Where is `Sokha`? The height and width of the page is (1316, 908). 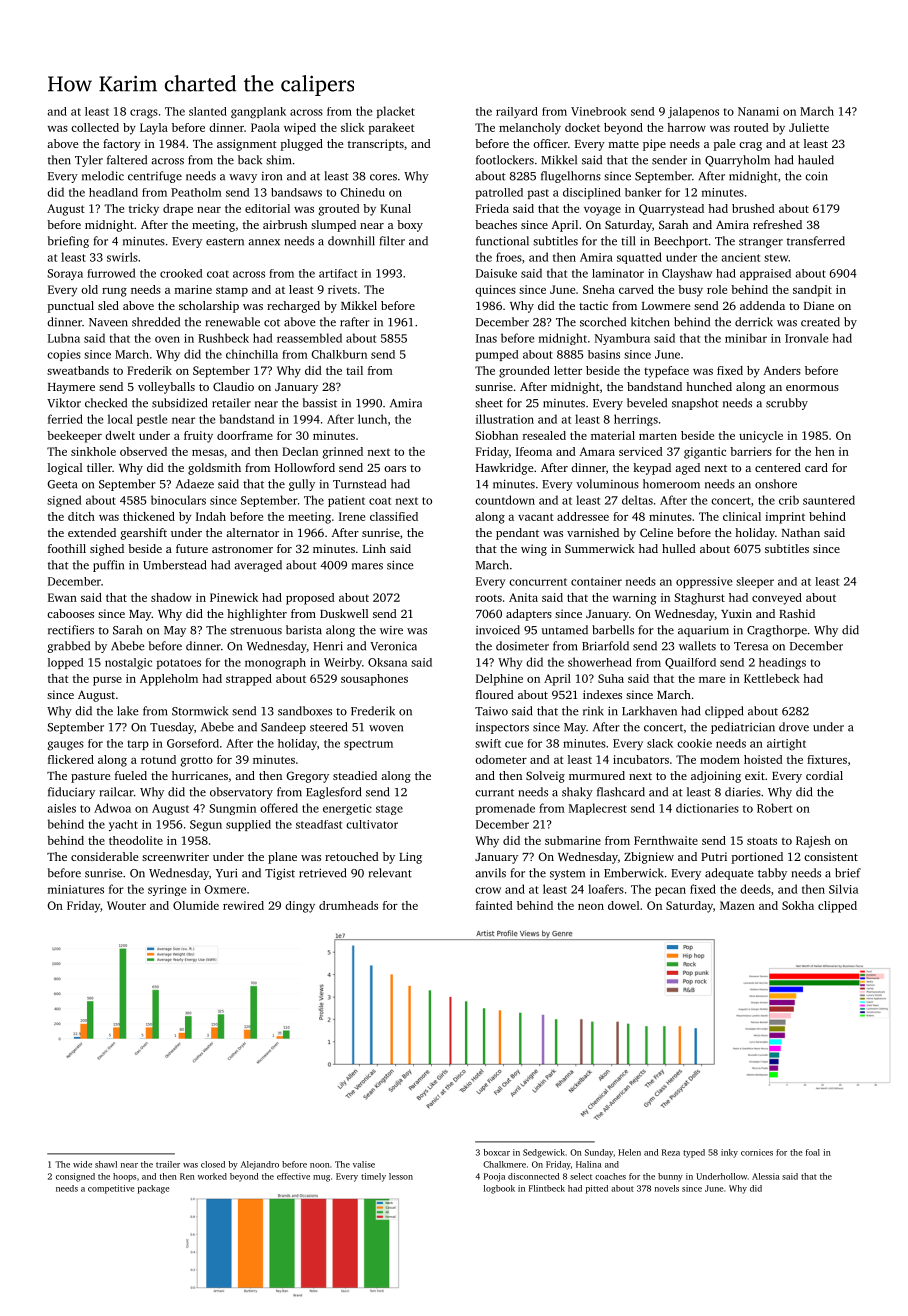 Sokha is located at coordinates (798, 905).
